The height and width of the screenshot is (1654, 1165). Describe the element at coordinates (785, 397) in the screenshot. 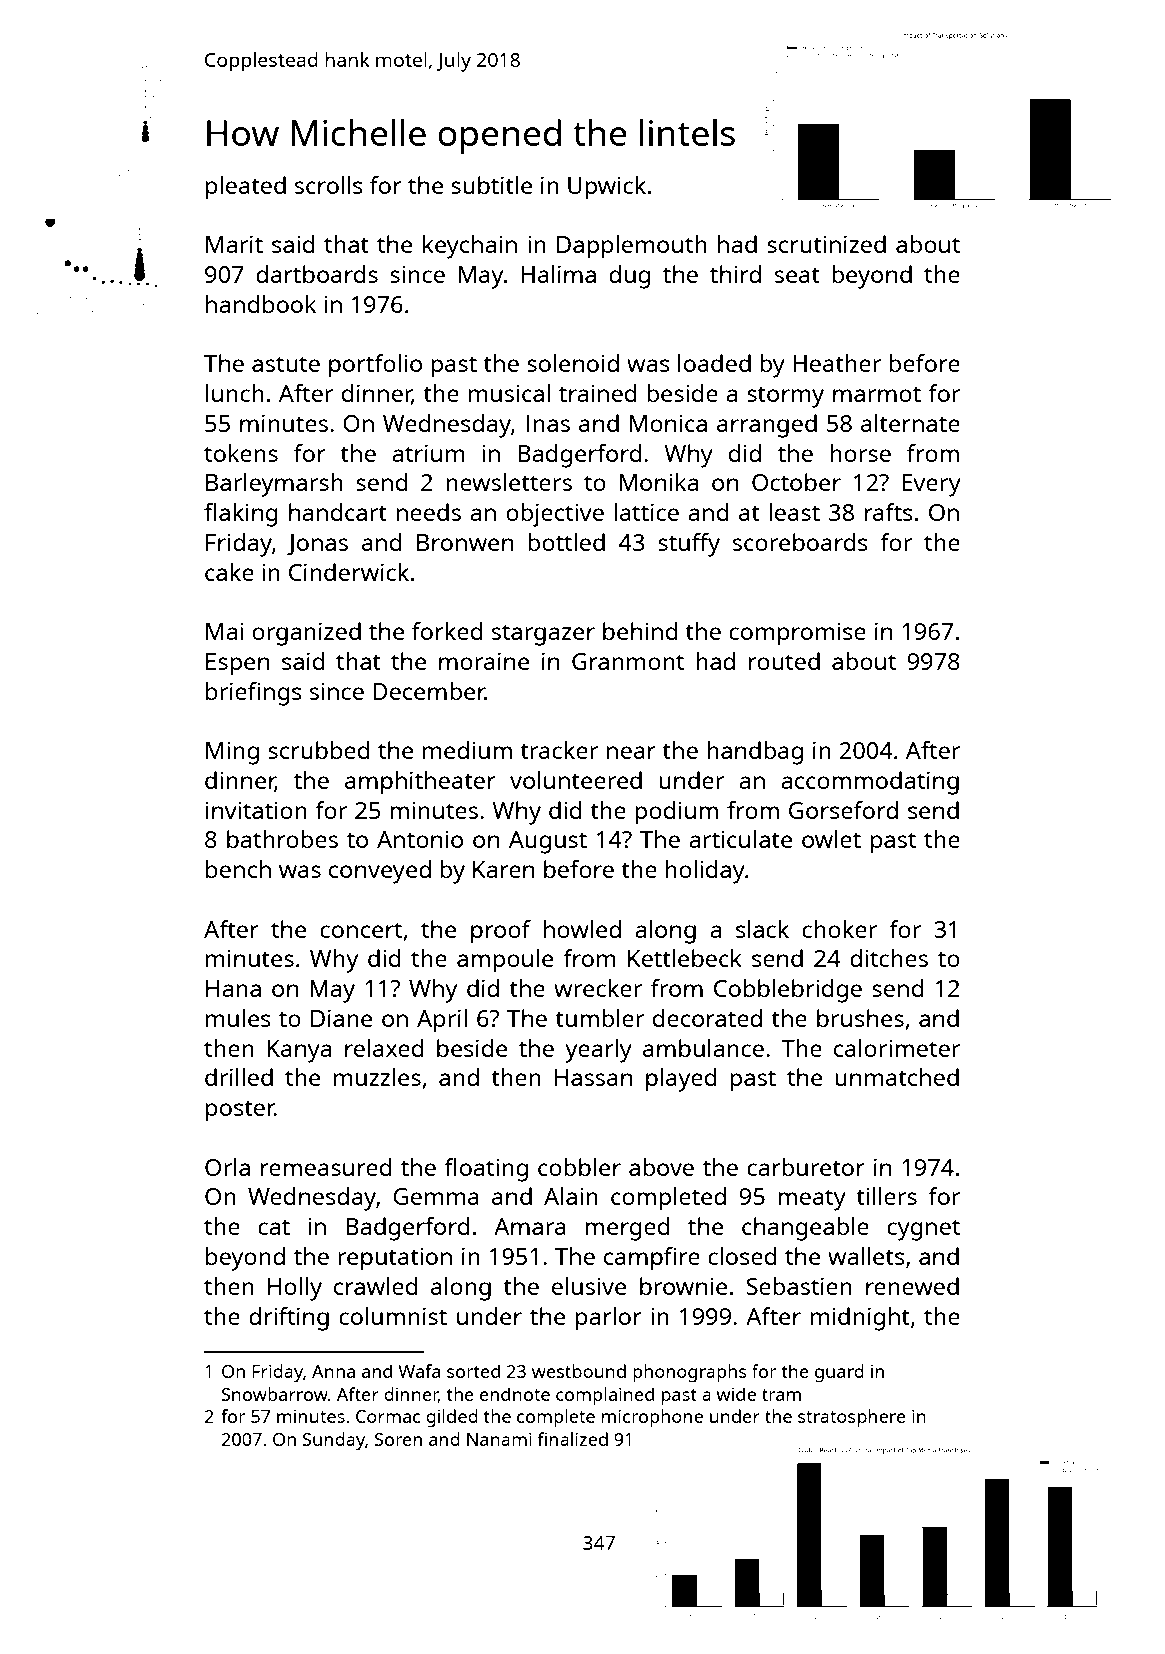

I see `stormy` at that location.
